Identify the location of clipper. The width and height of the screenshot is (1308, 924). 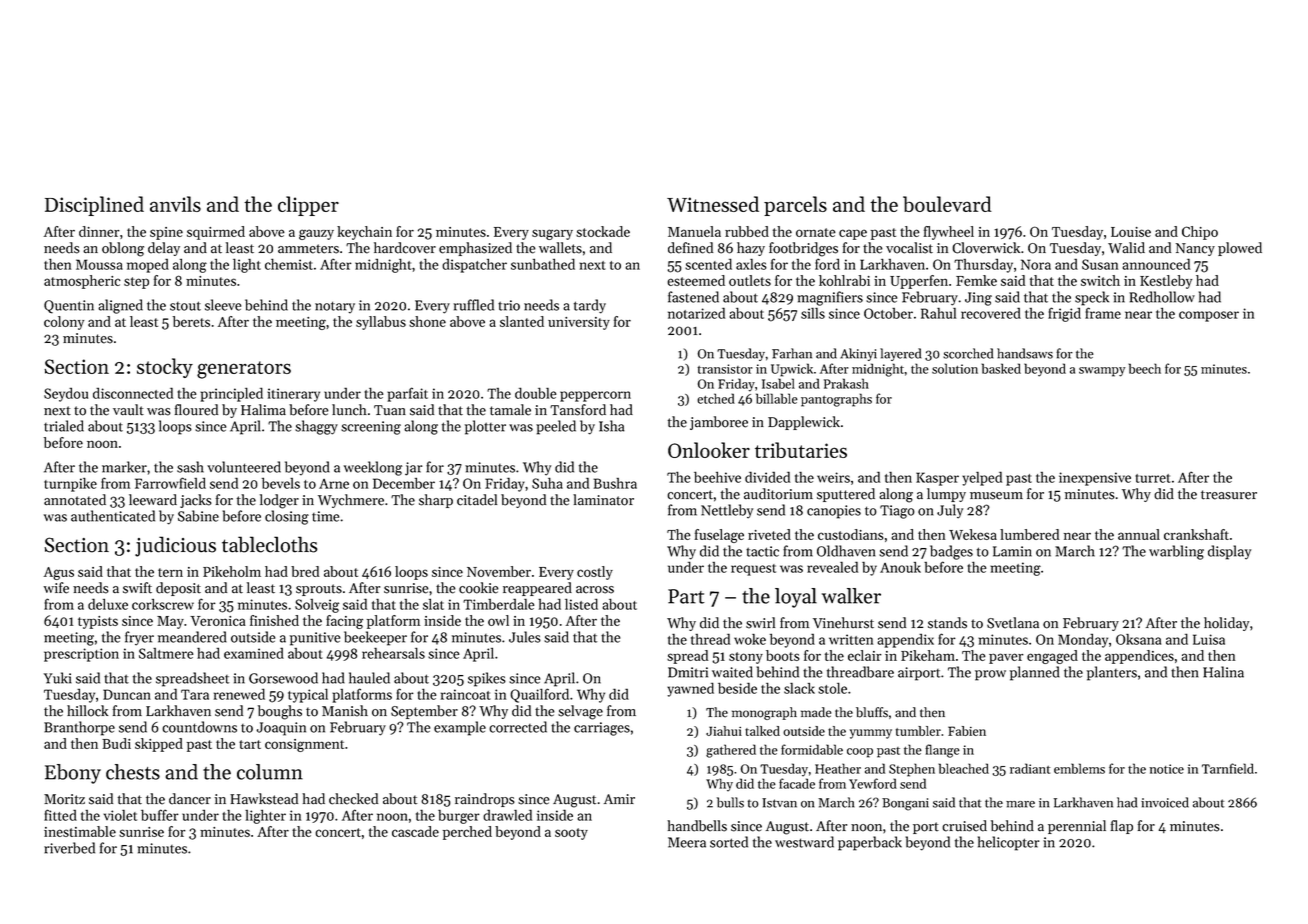
(308, 206).
